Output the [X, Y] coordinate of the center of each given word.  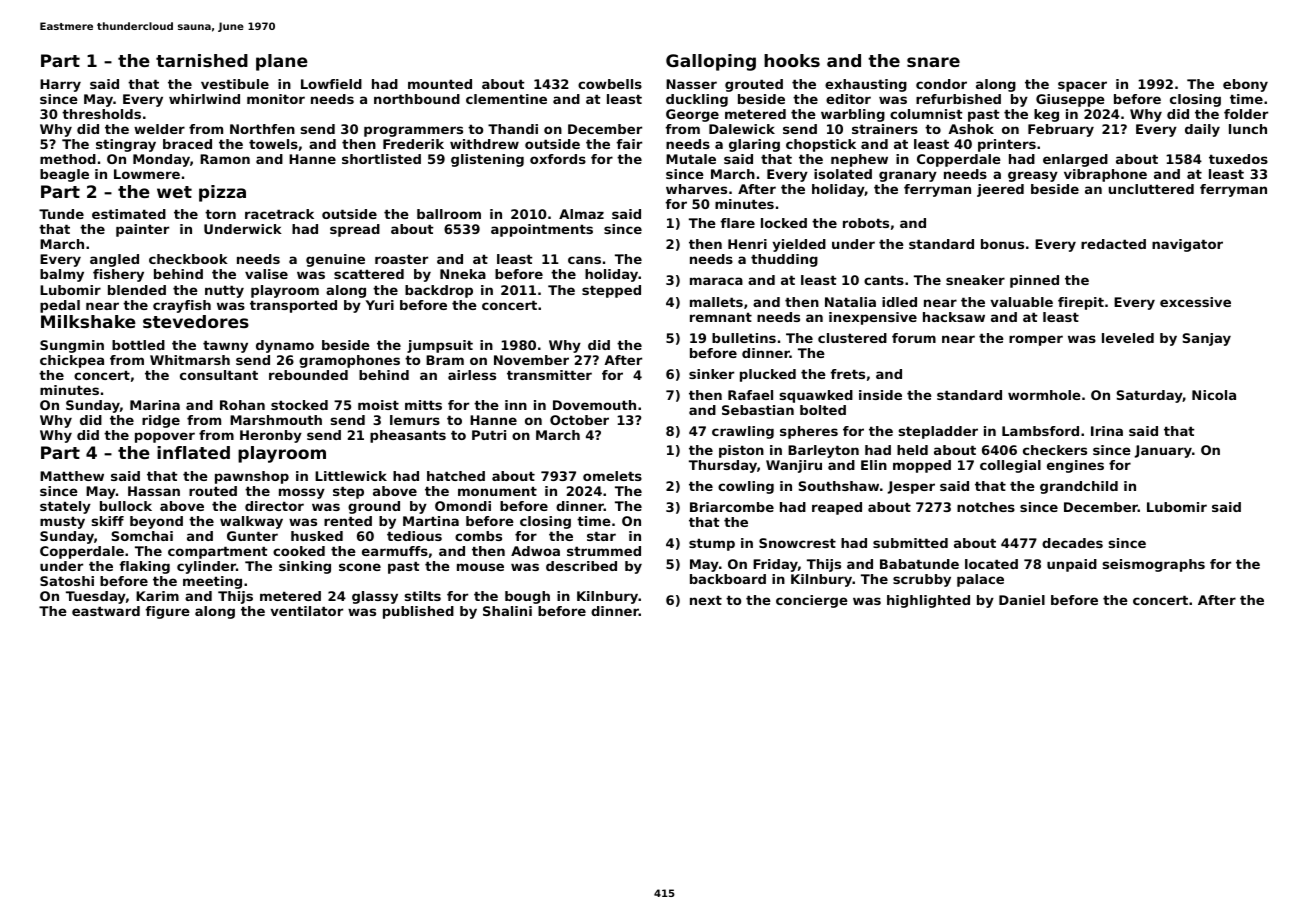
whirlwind [204, 99]
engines [1075, 466]
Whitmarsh [190, 360]
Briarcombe [732, 507]
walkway [251, 522]
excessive [1195, 302]
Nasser [691, 84]
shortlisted [381, 159]
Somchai [142, 536]
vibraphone [1105, 175]
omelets [612, 476]
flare [737, 223]
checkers [1055, 450]
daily [1202, 130]
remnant [721, 317]
